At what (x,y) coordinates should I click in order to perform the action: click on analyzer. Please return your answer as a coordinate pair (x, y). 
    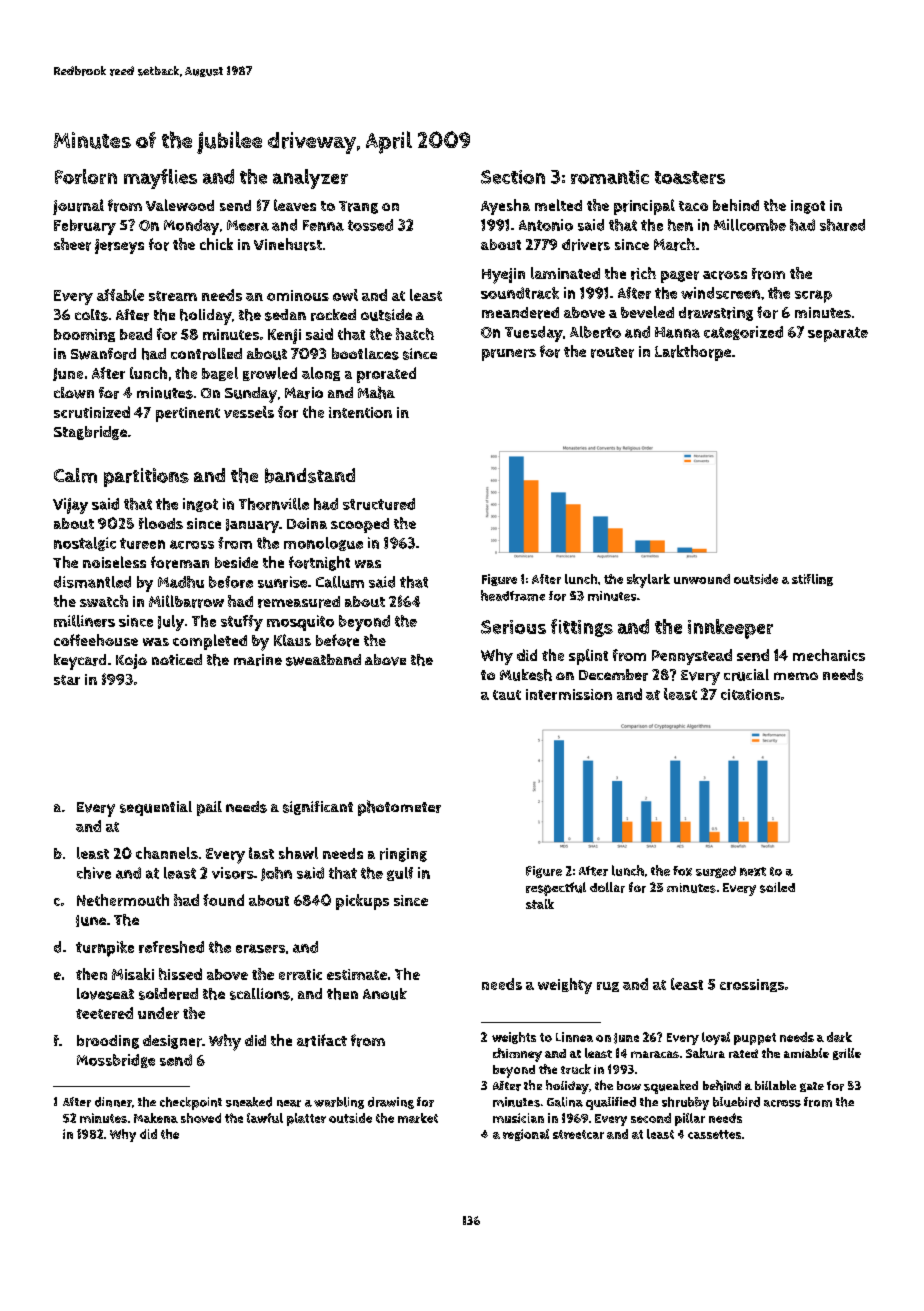
    Looking at the image, I should click on (310, 179).
